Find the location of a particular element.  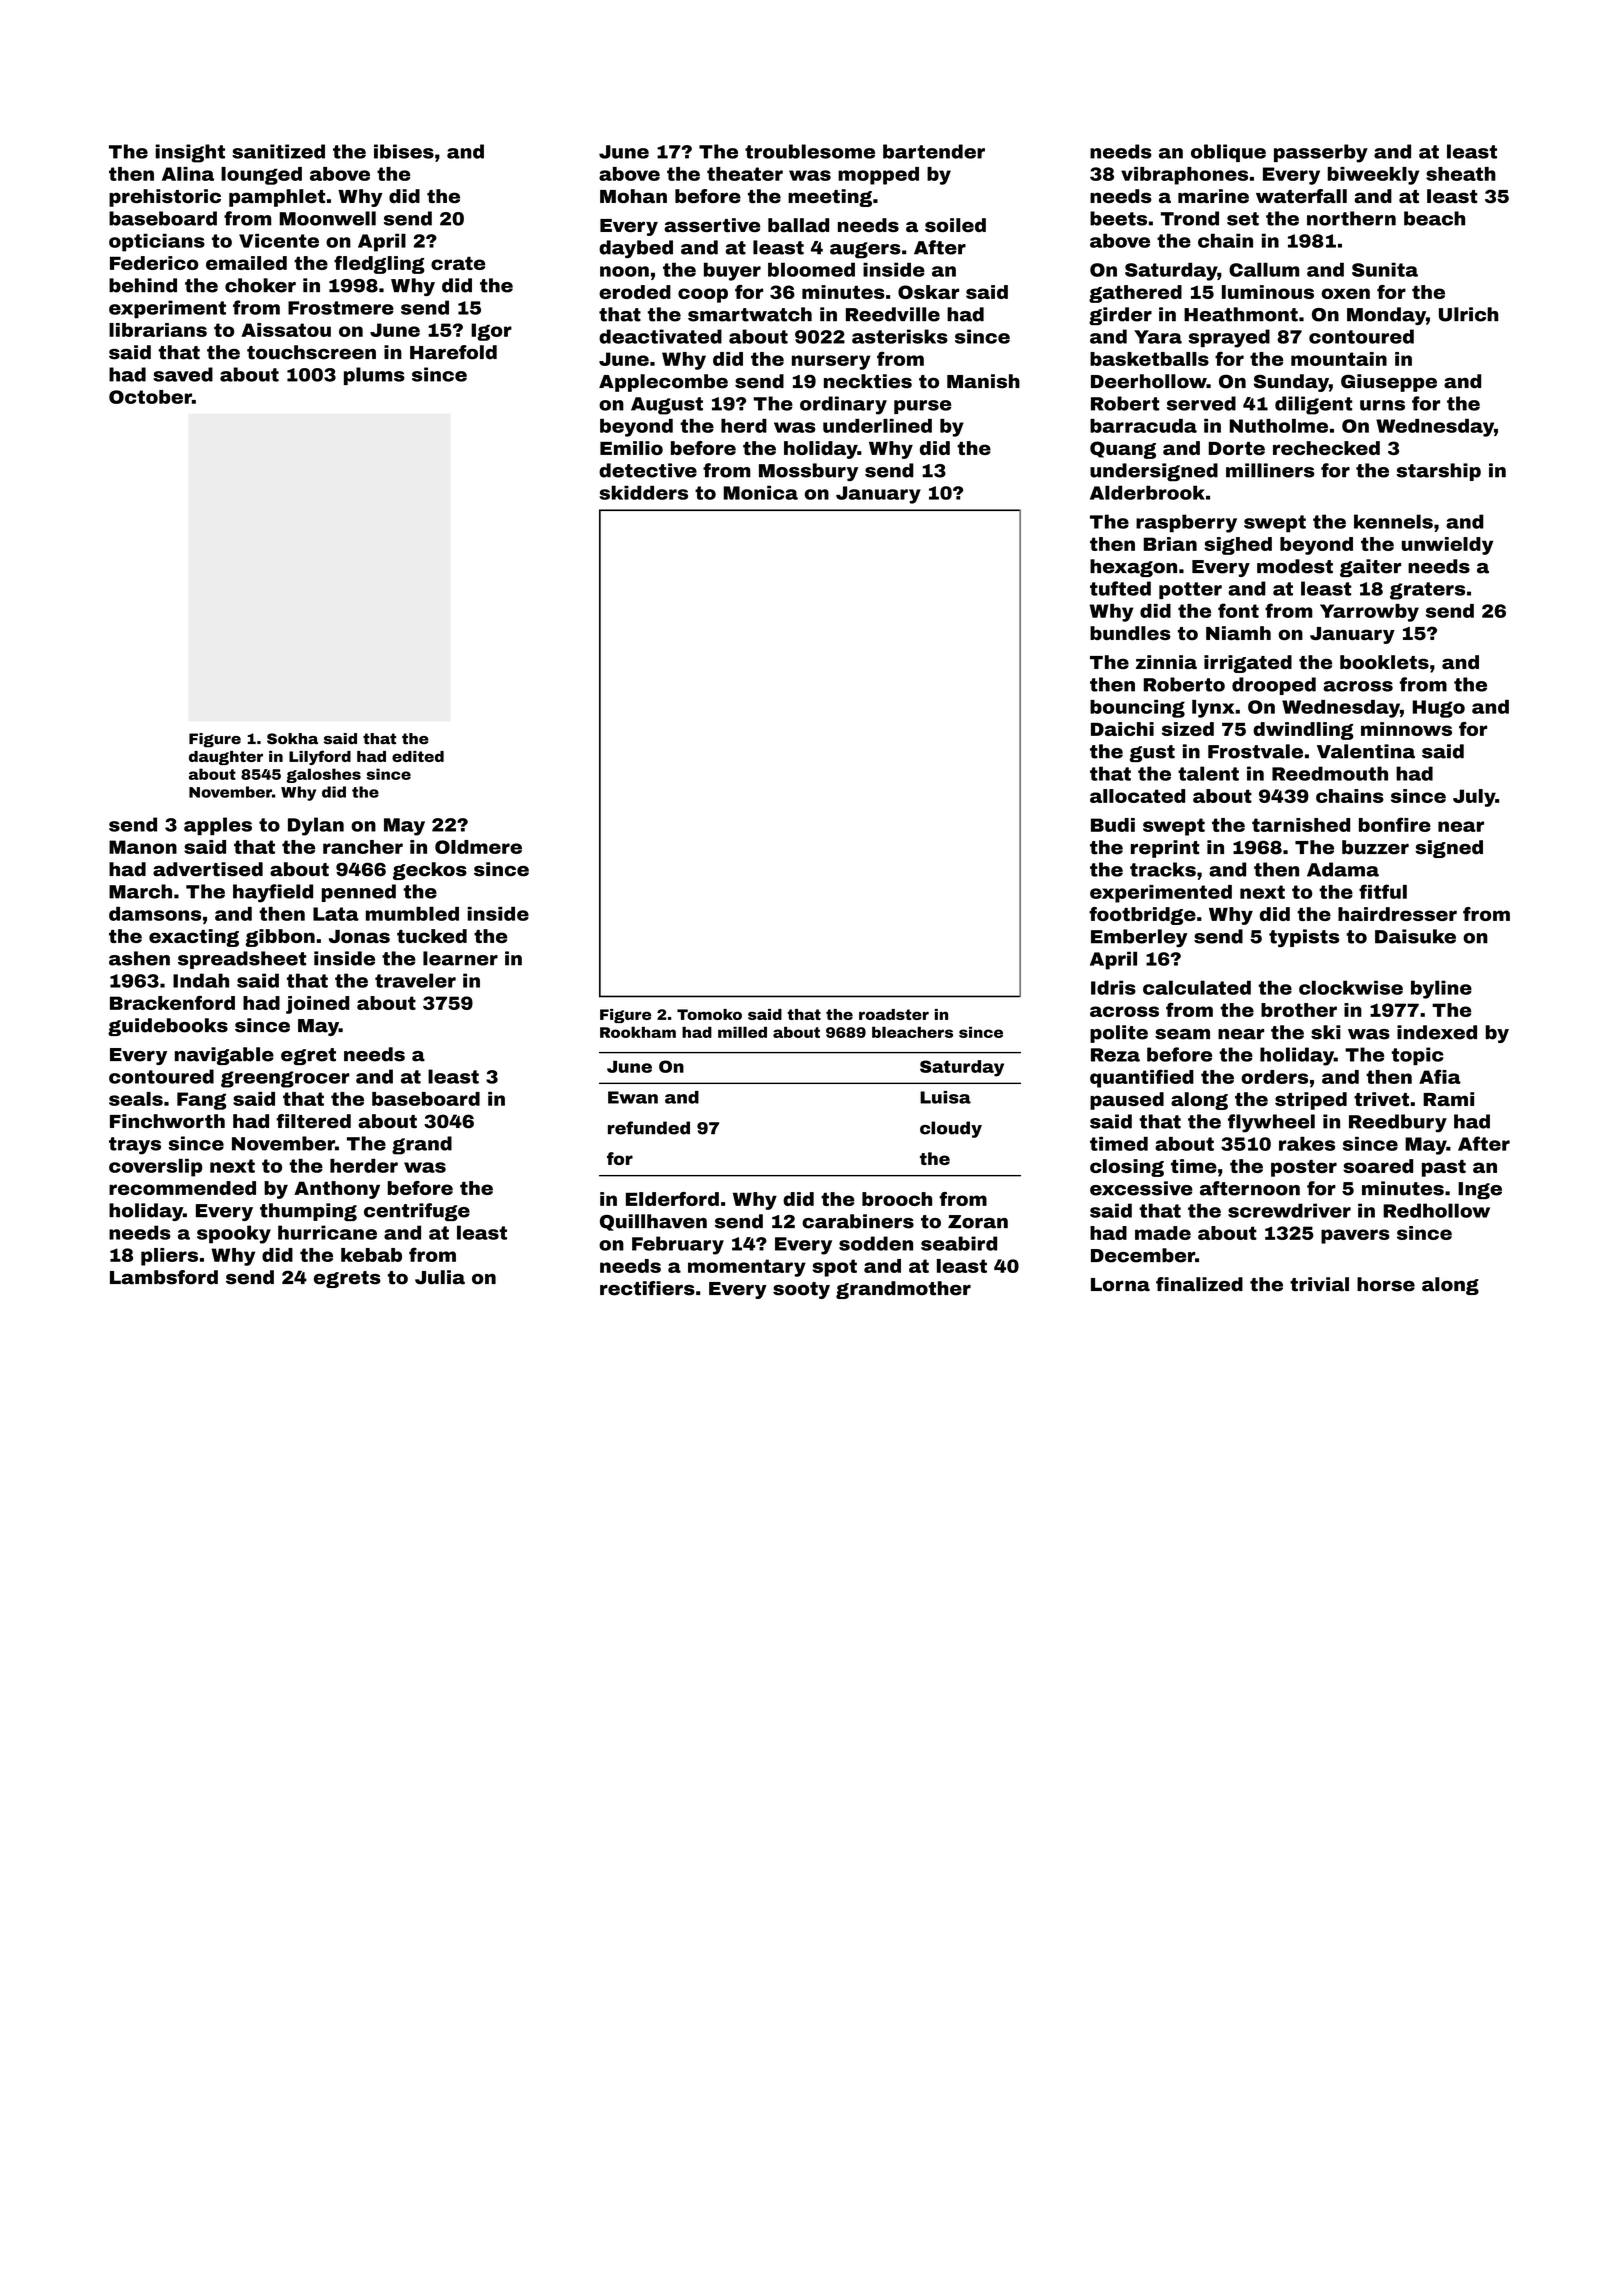

graters is located at coordinates (1427, 591).
